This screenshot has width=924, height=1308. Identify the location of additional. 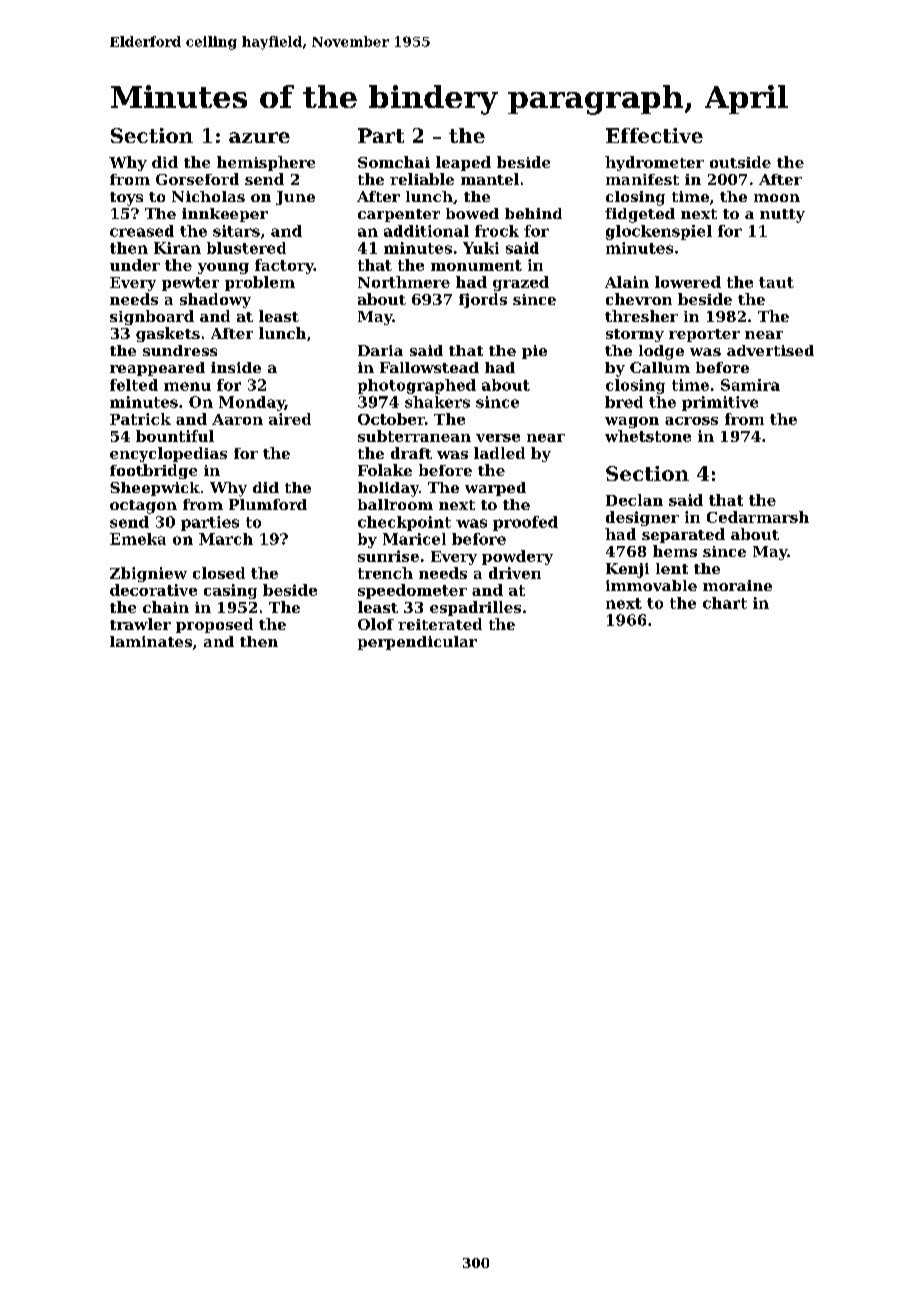
(426, 231).
